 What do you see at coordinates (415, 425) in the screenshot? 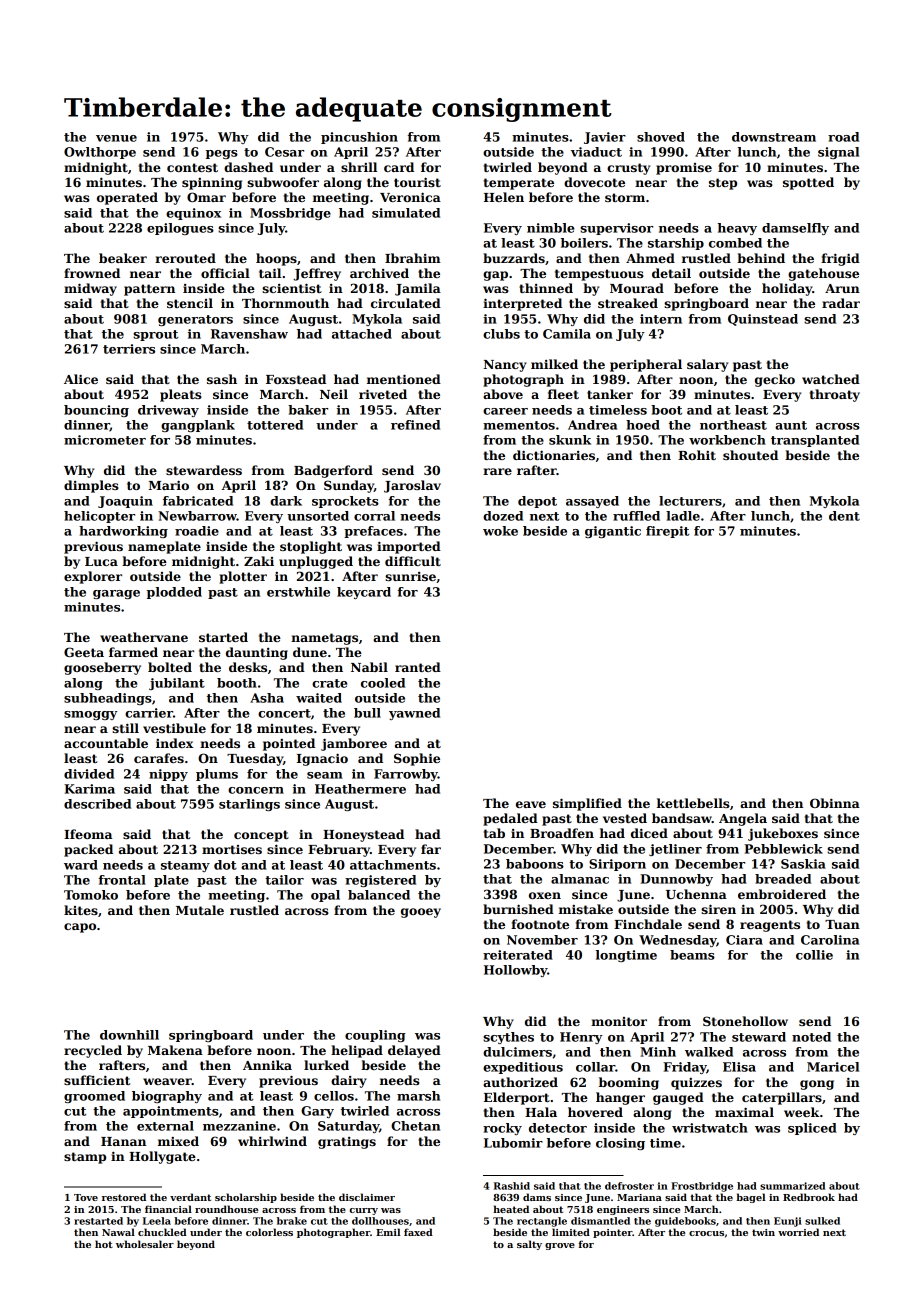
I see `refined` at bounding box center [415, 425].
